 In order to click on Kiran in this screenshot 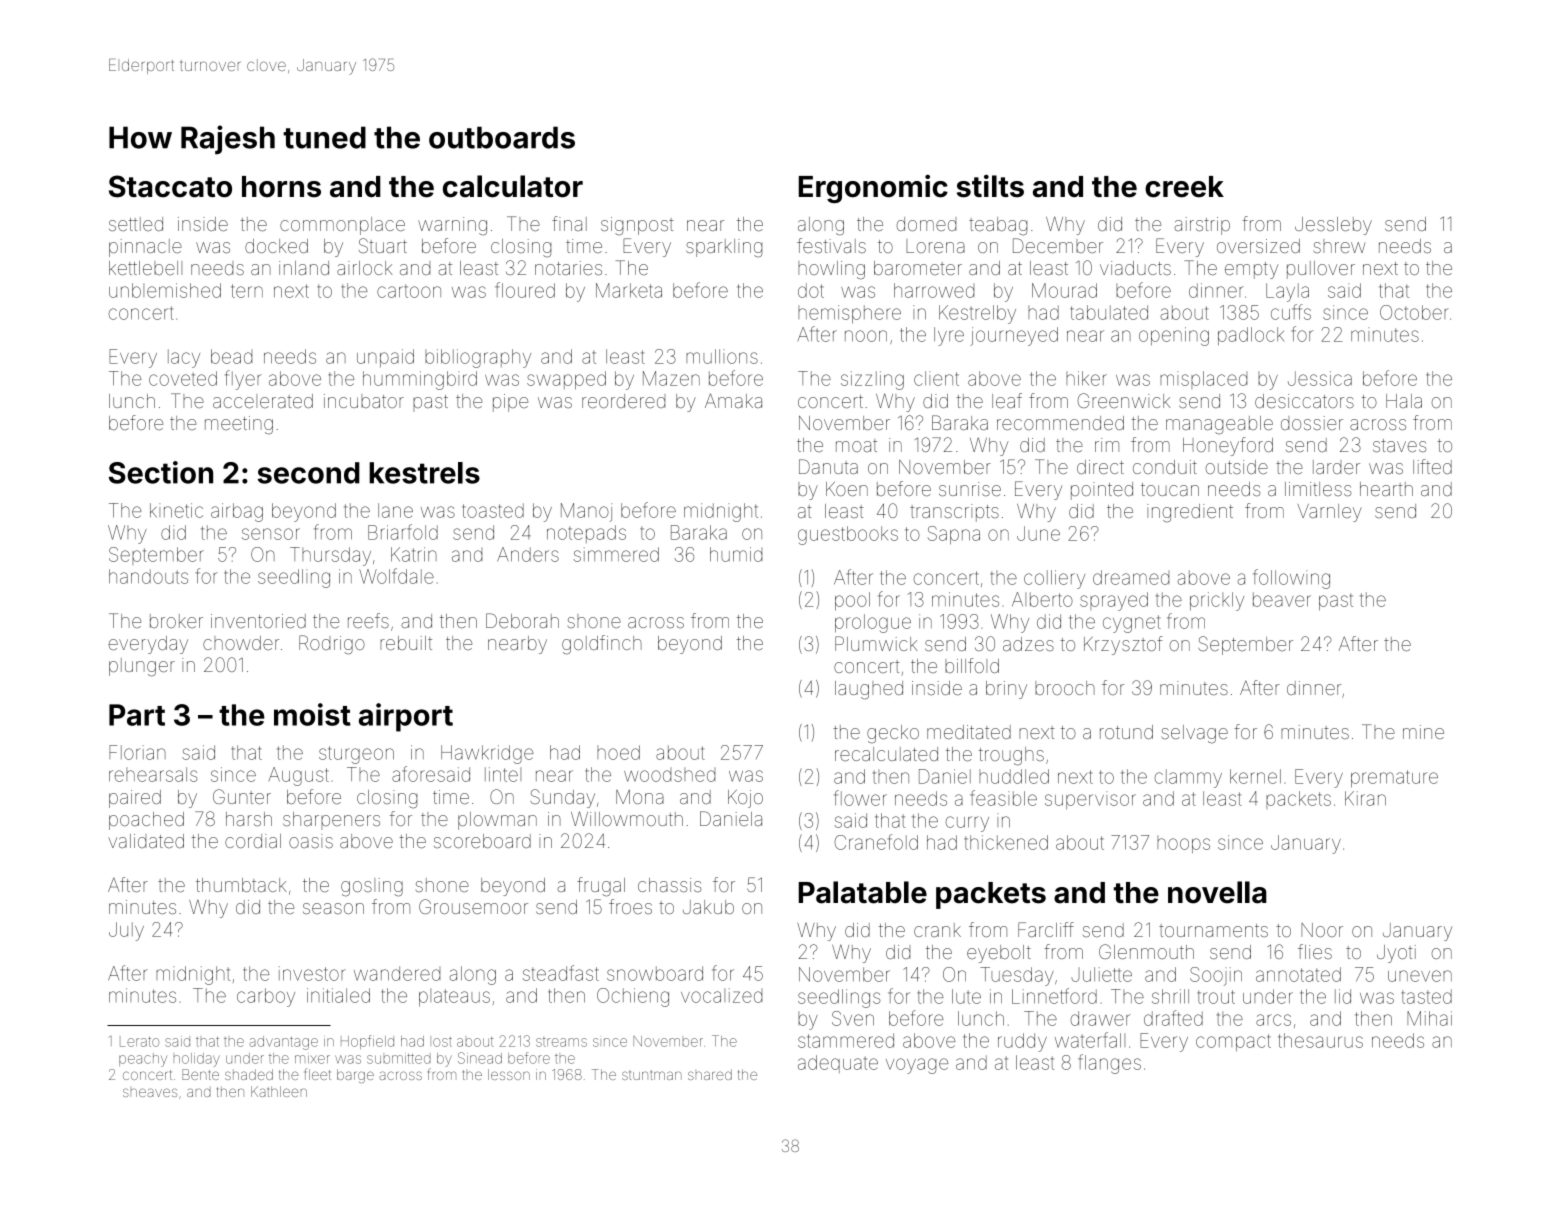, I will do `click(1365, 798)`.
